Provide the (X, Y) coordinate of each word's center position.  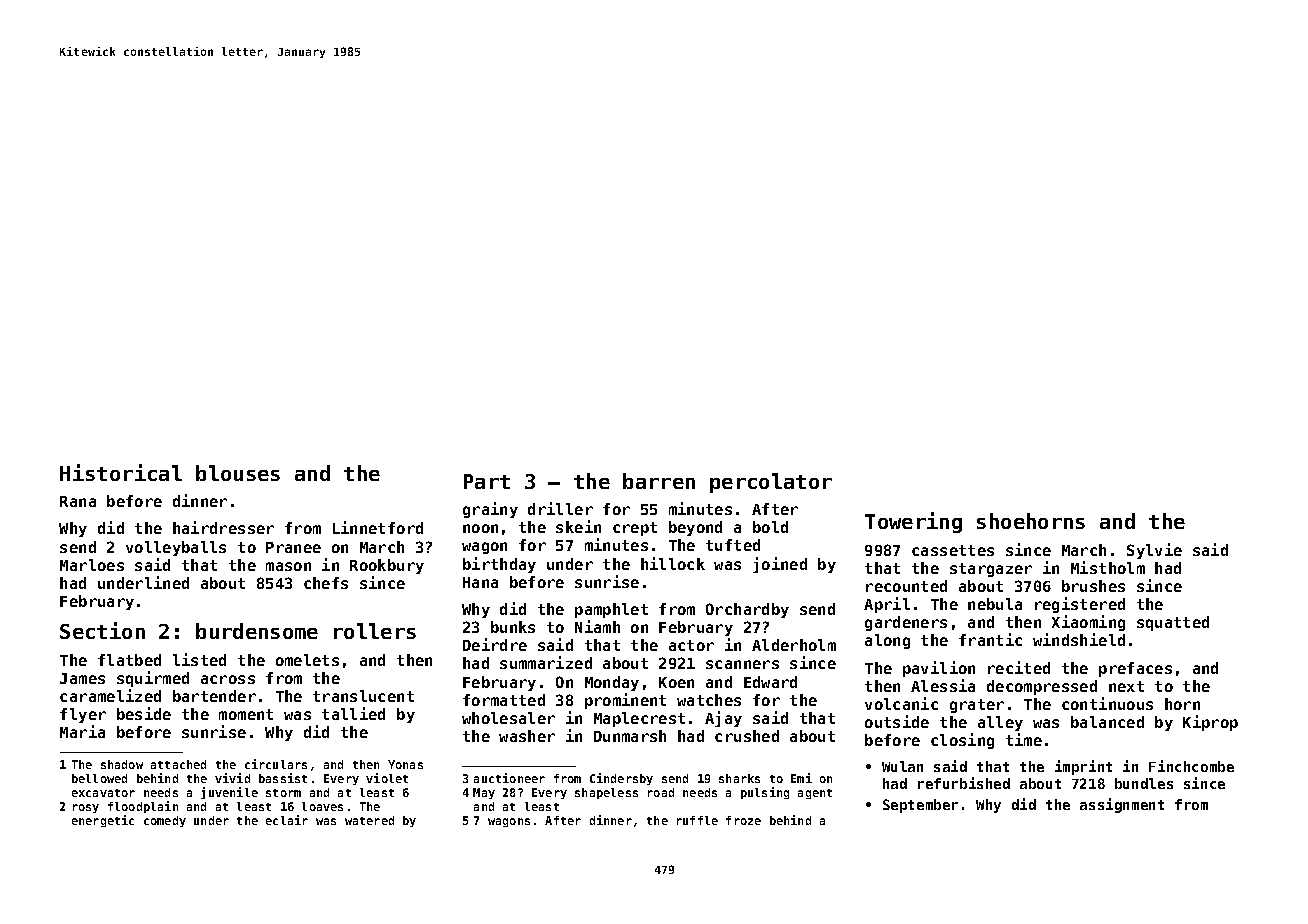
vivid (232, 778)
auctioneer (509, 778)
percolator (771, 483)
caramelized (110, 695)
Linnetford (378, 527)
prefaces (1135, 669)
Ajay (723, 719)
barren (659, 481)
